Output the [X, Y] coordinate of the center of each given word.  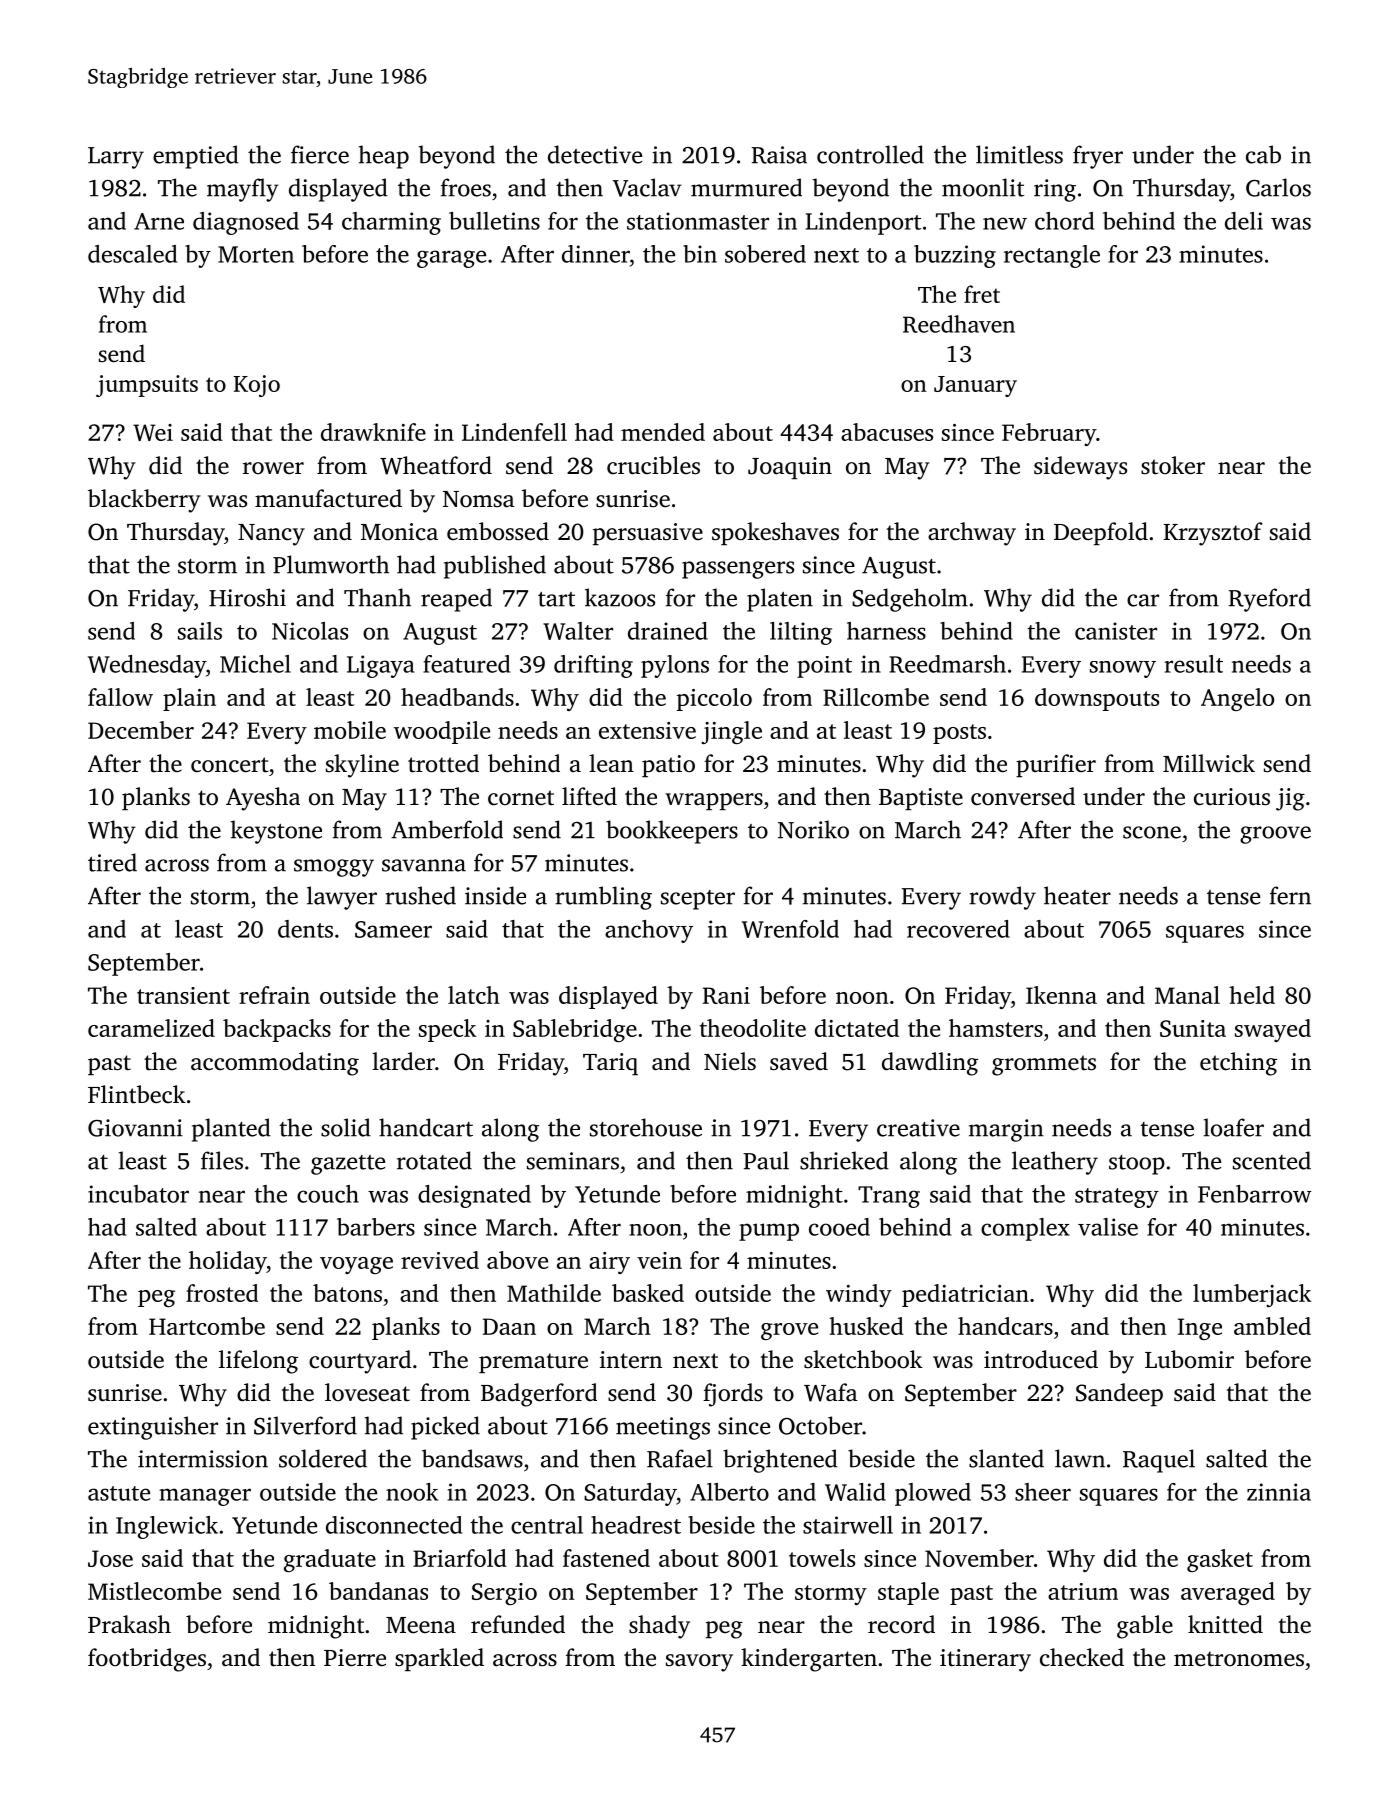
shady [659, 1627]
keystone [276, 832]
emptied [196, 157]
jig [1290, 799]
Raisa [779, 155]
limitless [1019, 154]
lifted [589, 796]
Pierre [355, 1658]
